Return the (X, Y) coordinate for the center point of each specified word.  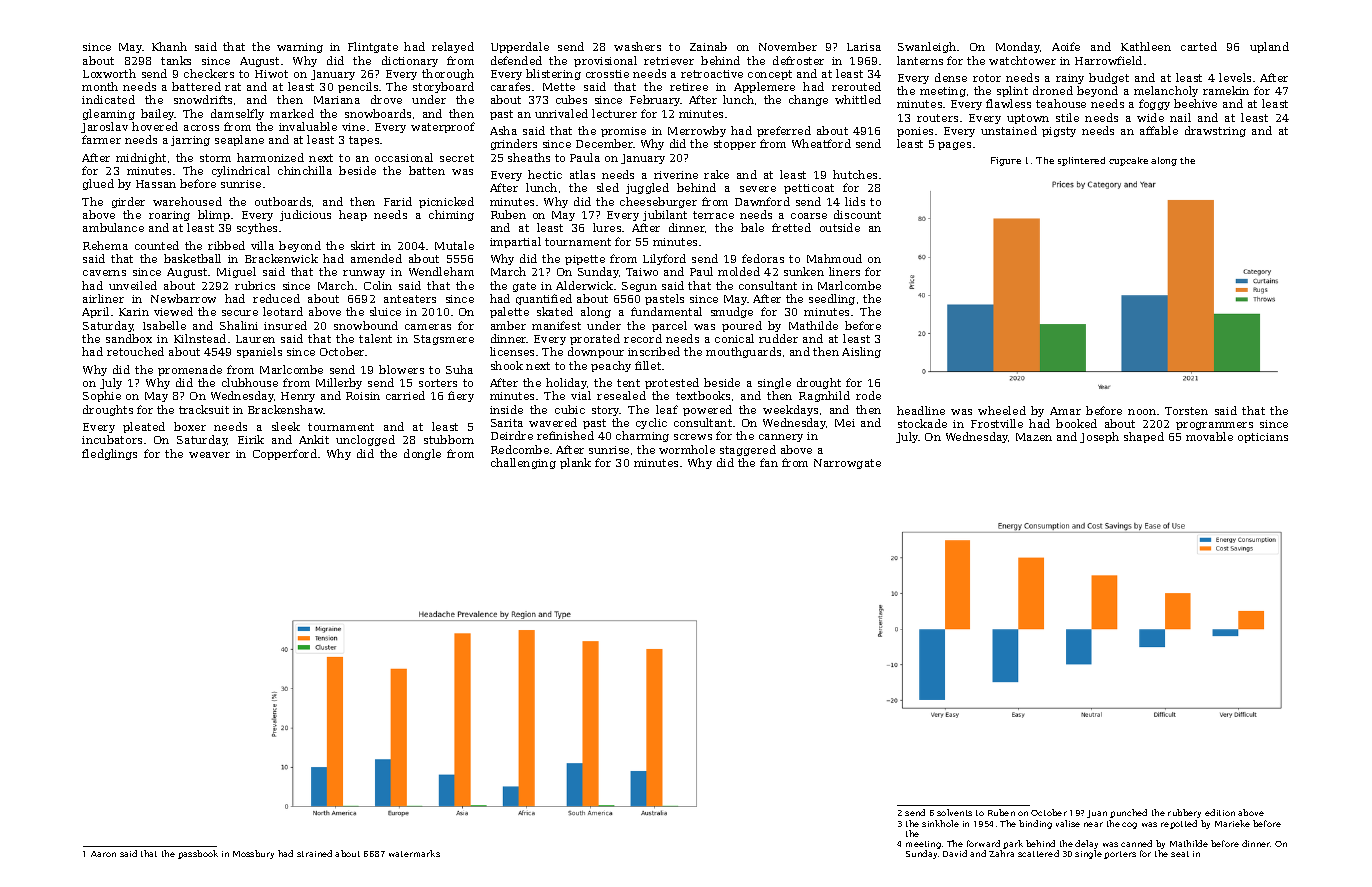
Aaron (103, 854)
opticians (1263, 438)
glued (98, 184)
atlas (582, 174)
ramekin (1226, 90)
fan (769, 462)
